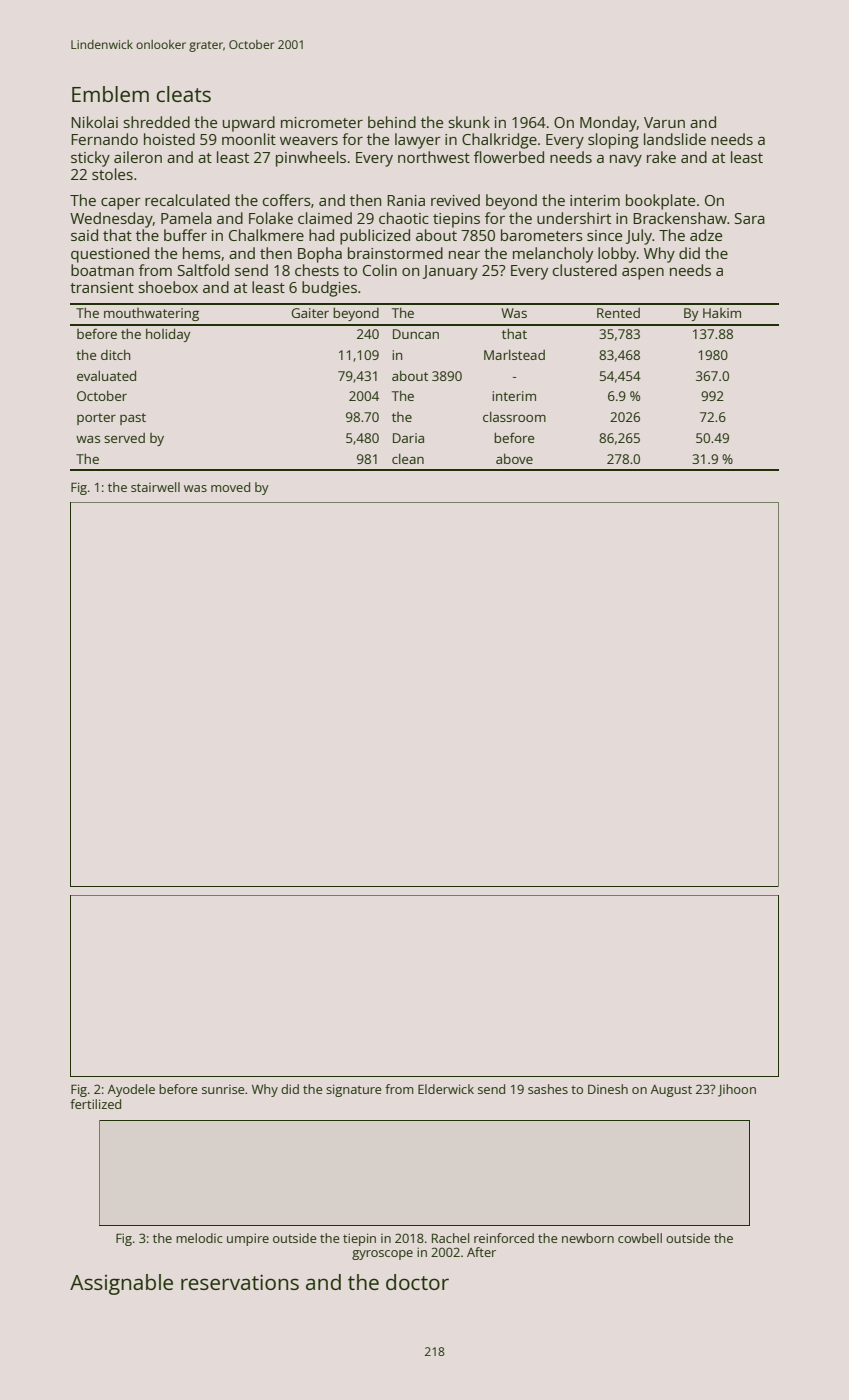 The width and height of the screenshot is (849, 1400). What do you see at coordinates (322, 122) in the screenshot?
I see `micrometer` at bounding box center [322, 122].
